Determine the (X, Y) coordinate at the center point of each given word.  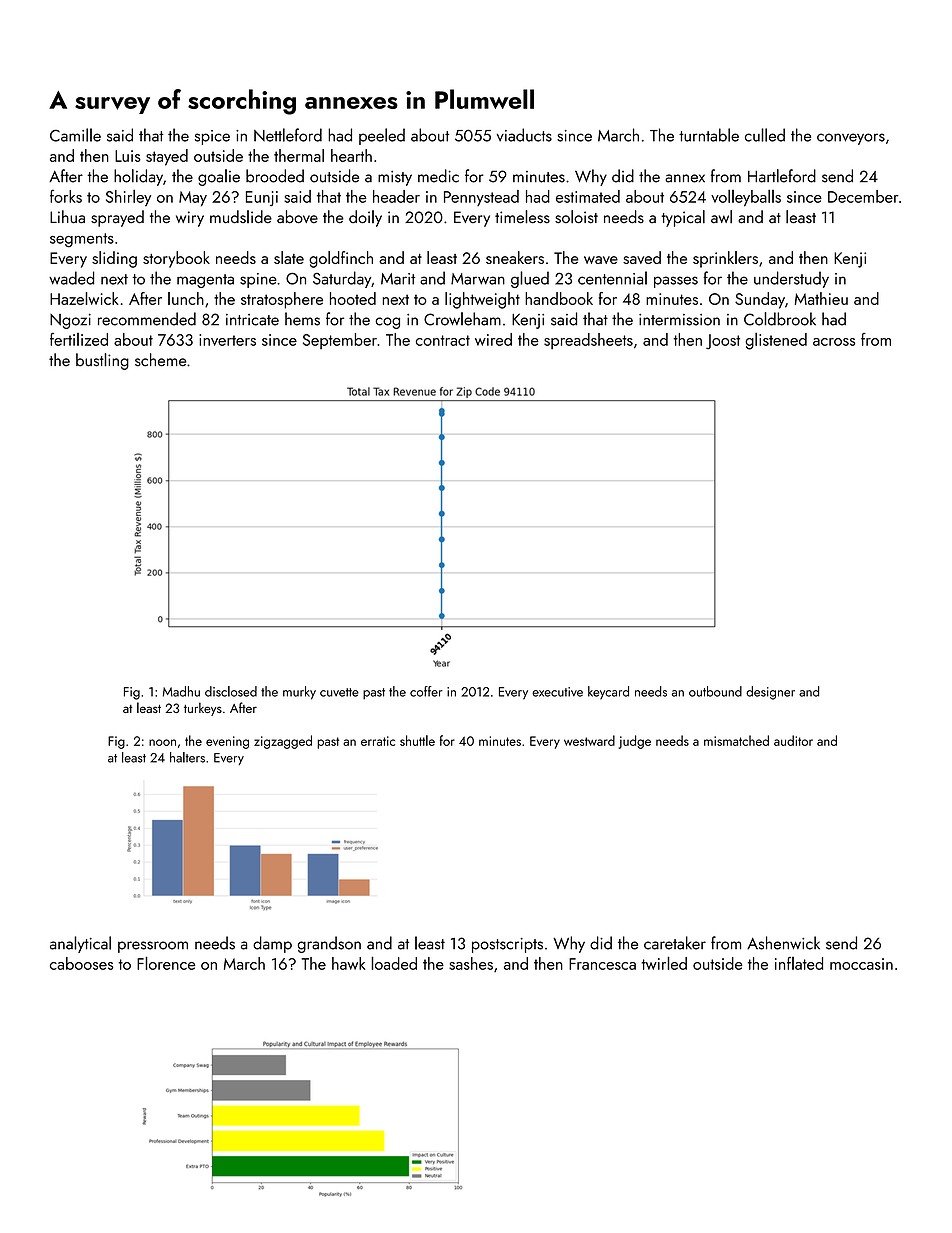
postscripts (507, 945)
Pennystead (481, 198)
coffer (426, 691)
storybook (176, 259)
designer (770, 693)
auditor (793, 740)
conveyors (851, 139)
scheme (161, 360)
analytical (80, 944)
